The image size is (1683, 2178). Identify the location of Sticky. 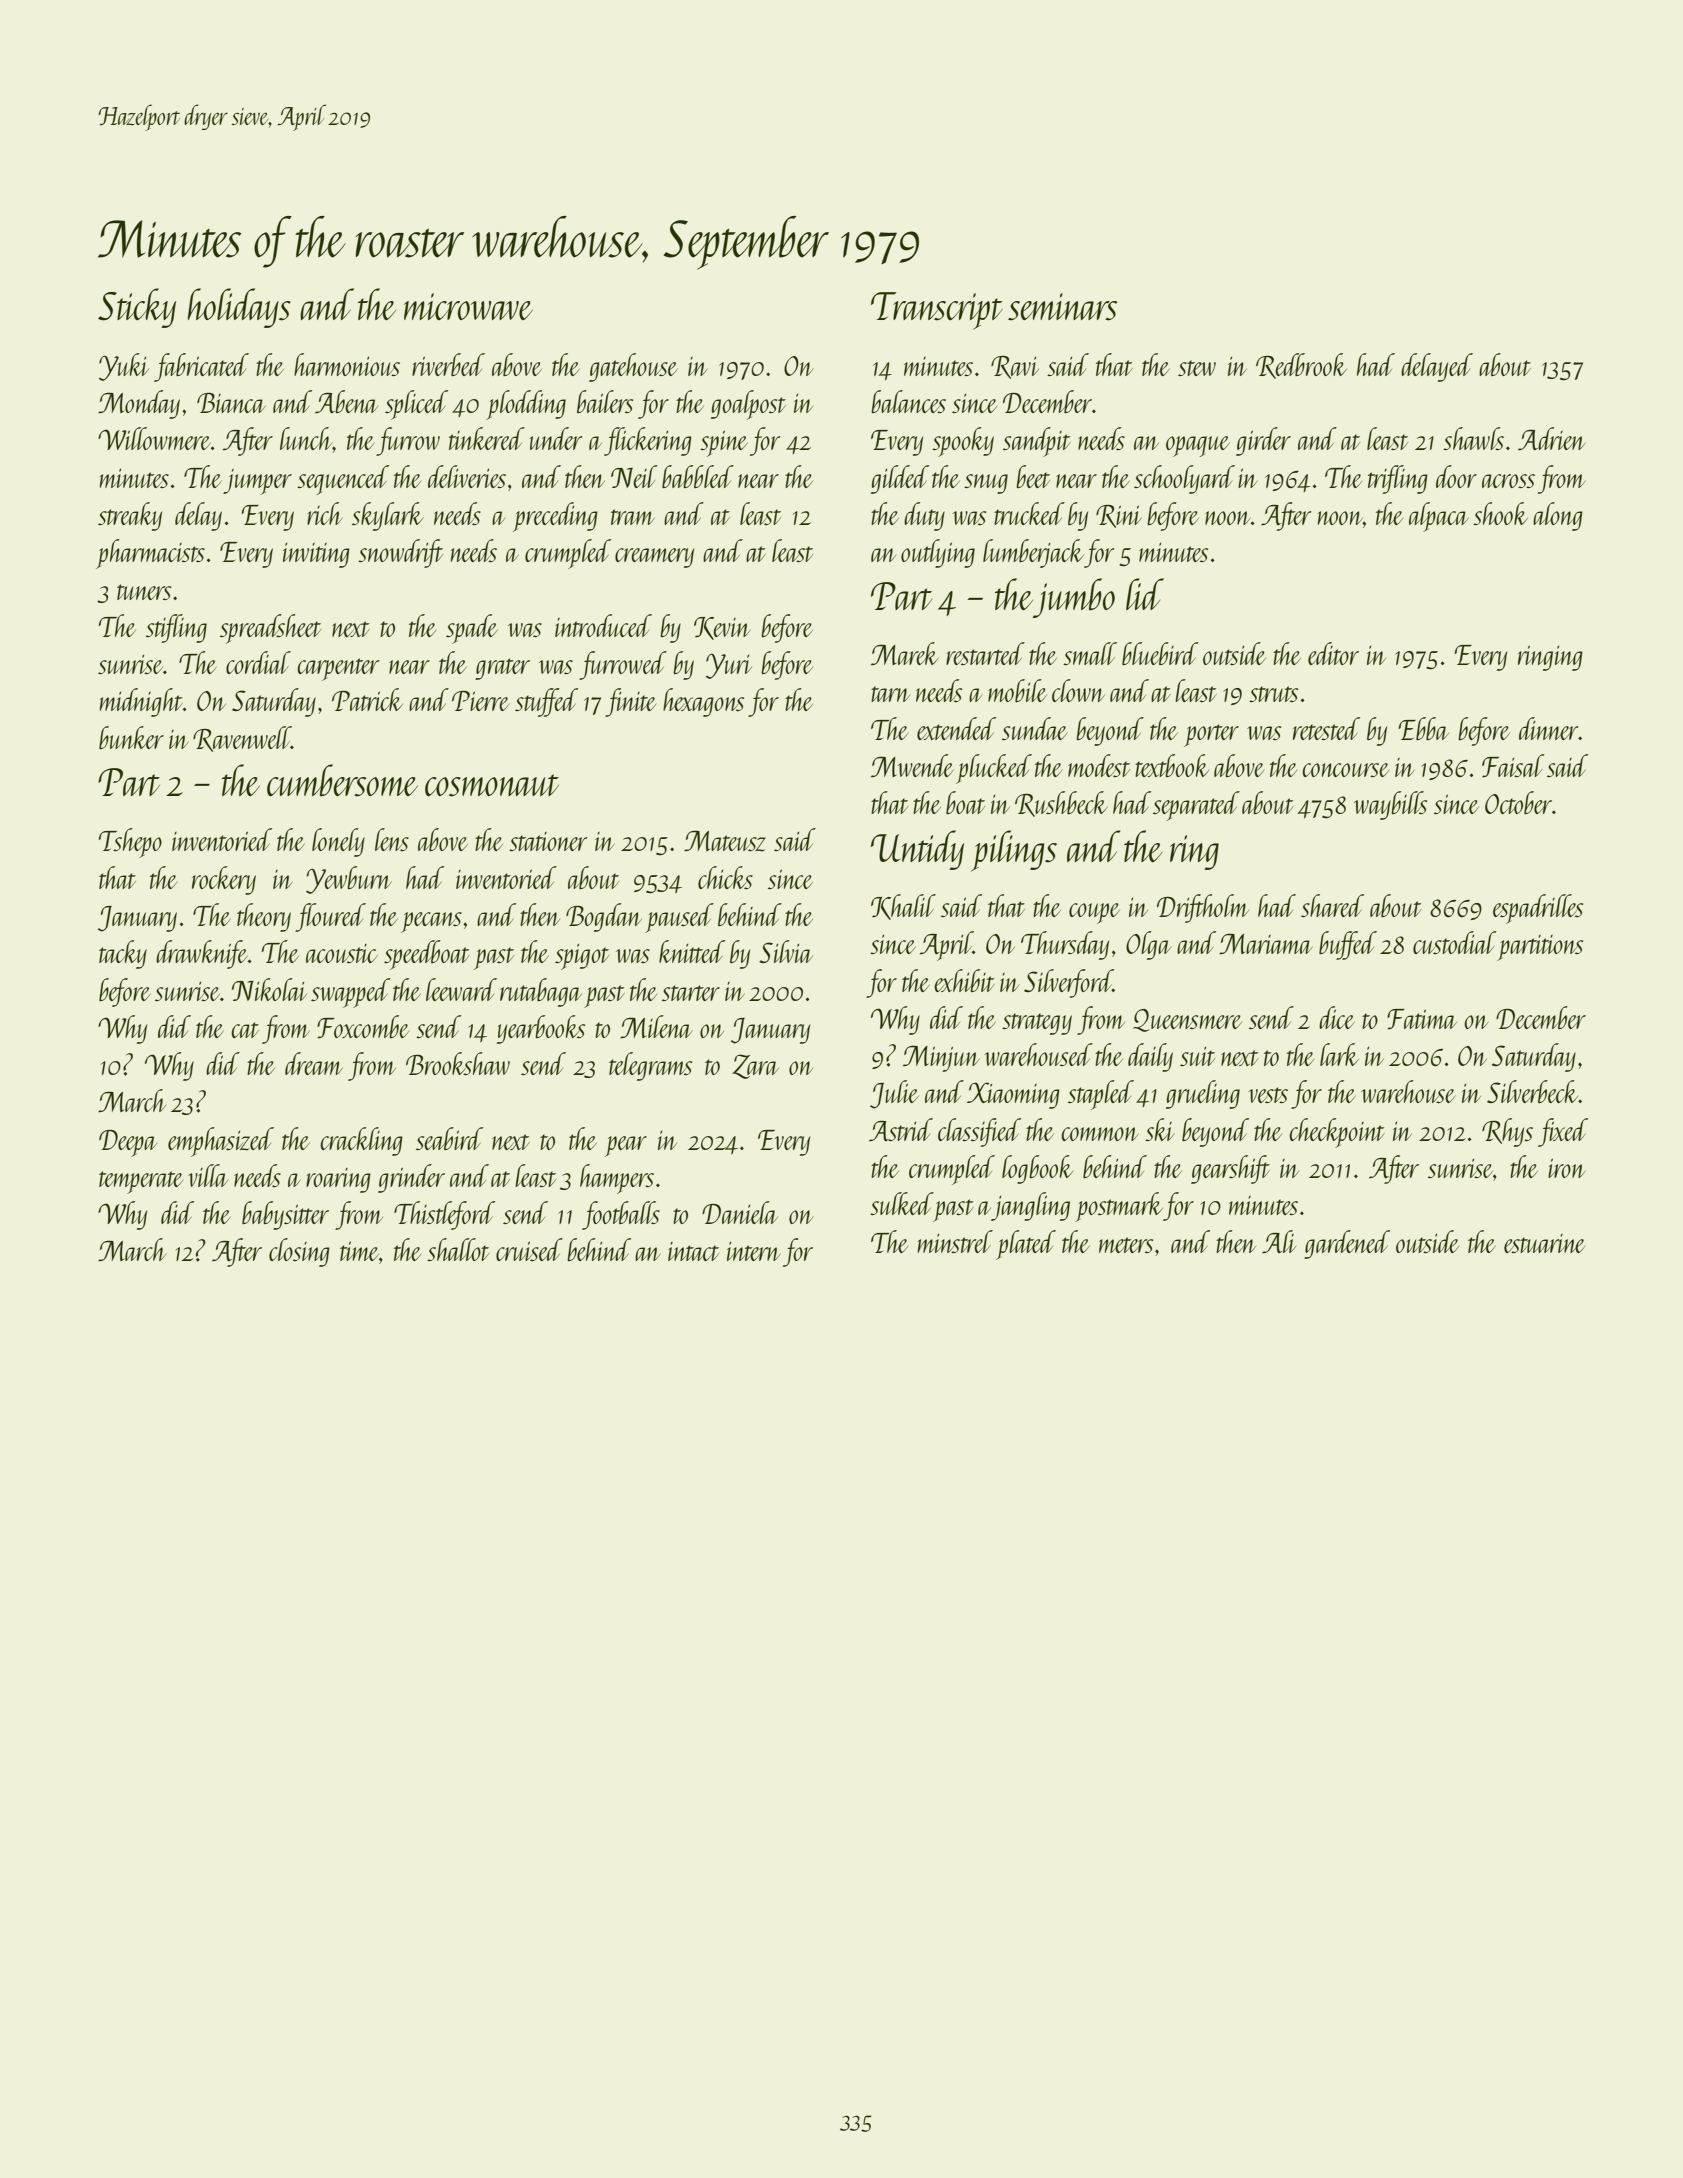
(137, 308).
